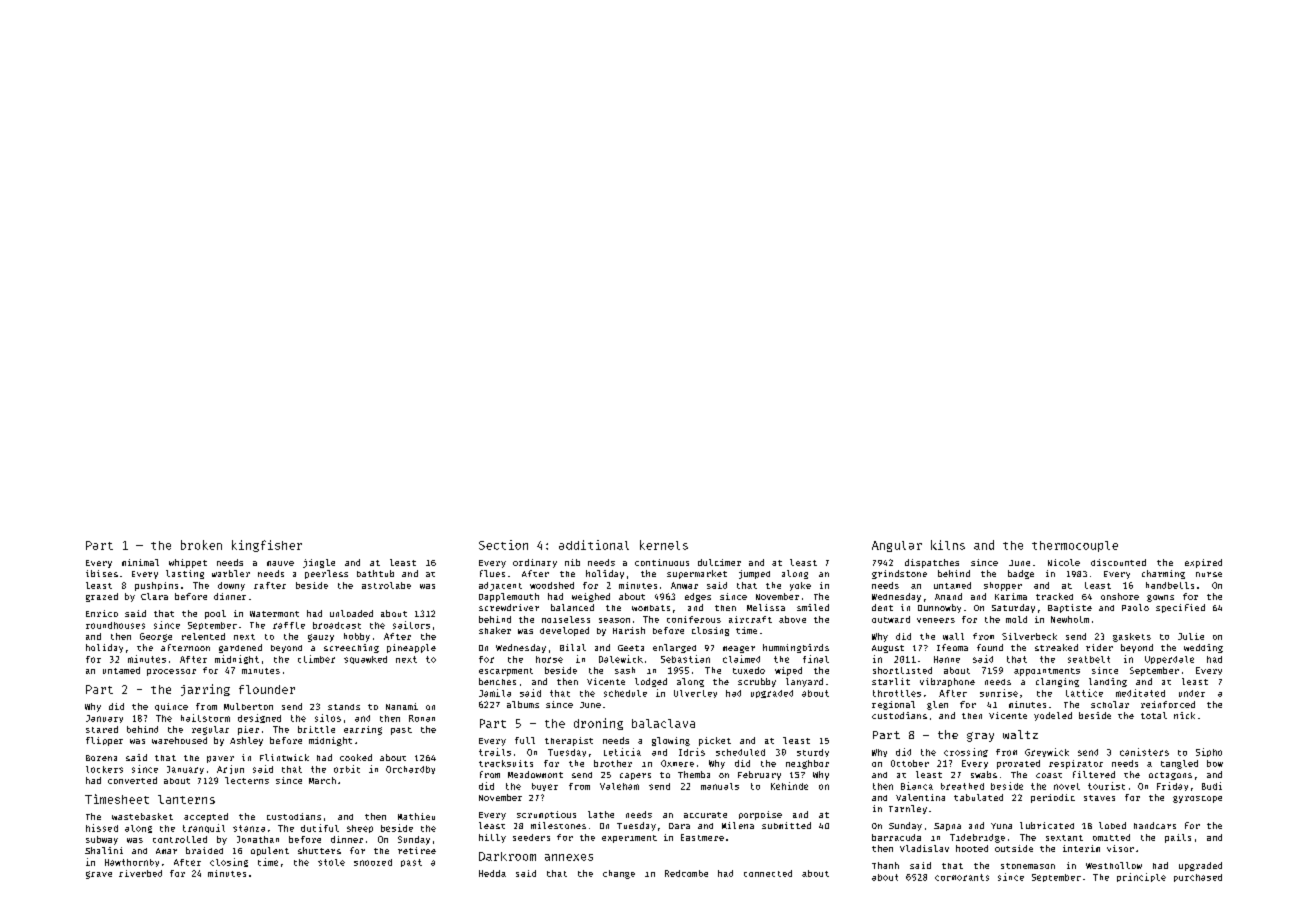  What do you see at coordinates (140, 873) in the screenshot?
I see `riverbed` at bounding box center [140, 873].
